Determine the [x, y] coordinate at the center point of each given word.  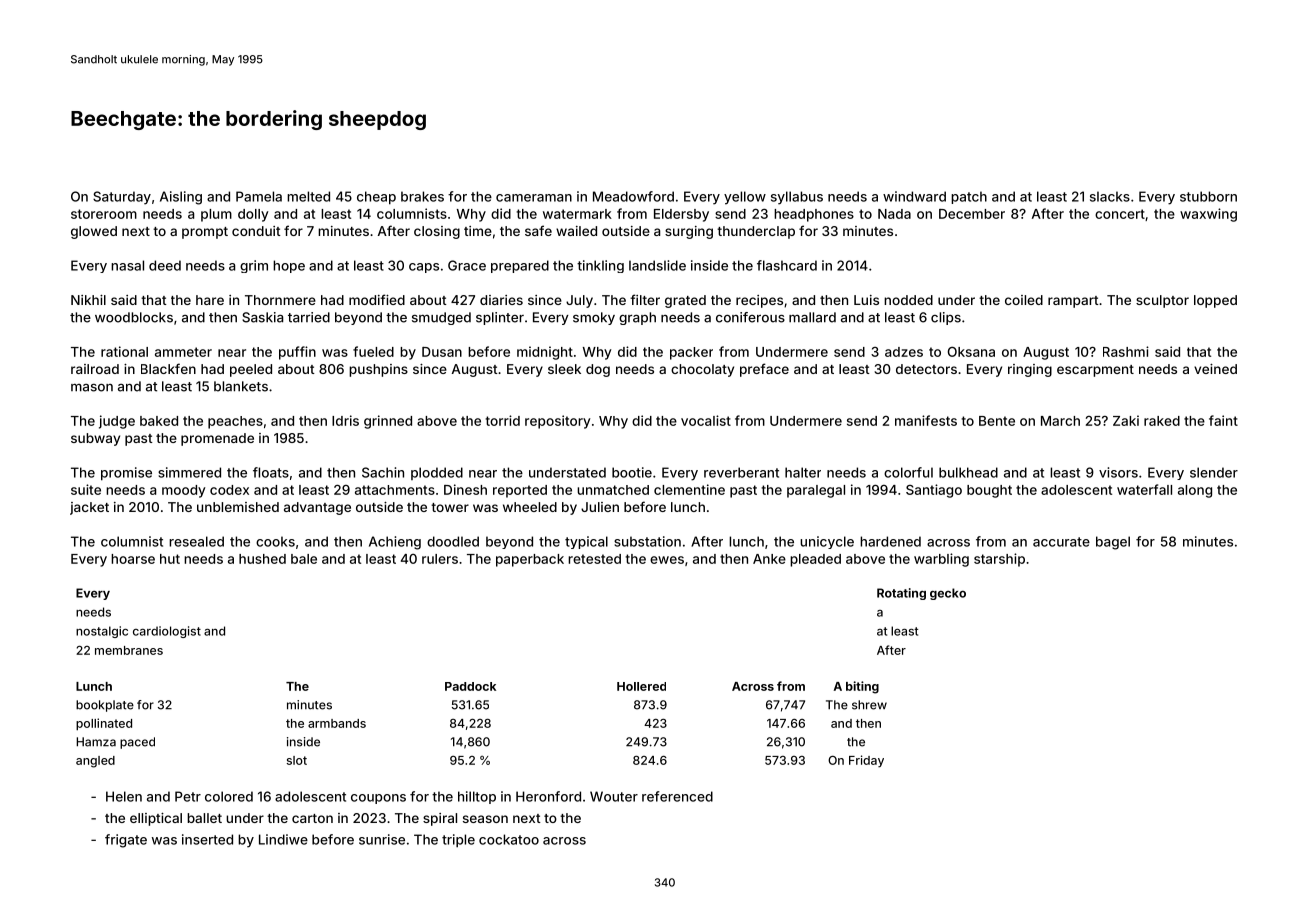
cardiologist [167, 632]
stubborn [1208, 196]
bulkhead [968, 472]
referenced [677, 796]
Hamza [96, 742]
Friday [866, 761]
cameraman [534, 198]
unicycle [827, 542]
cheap [376, 198]
